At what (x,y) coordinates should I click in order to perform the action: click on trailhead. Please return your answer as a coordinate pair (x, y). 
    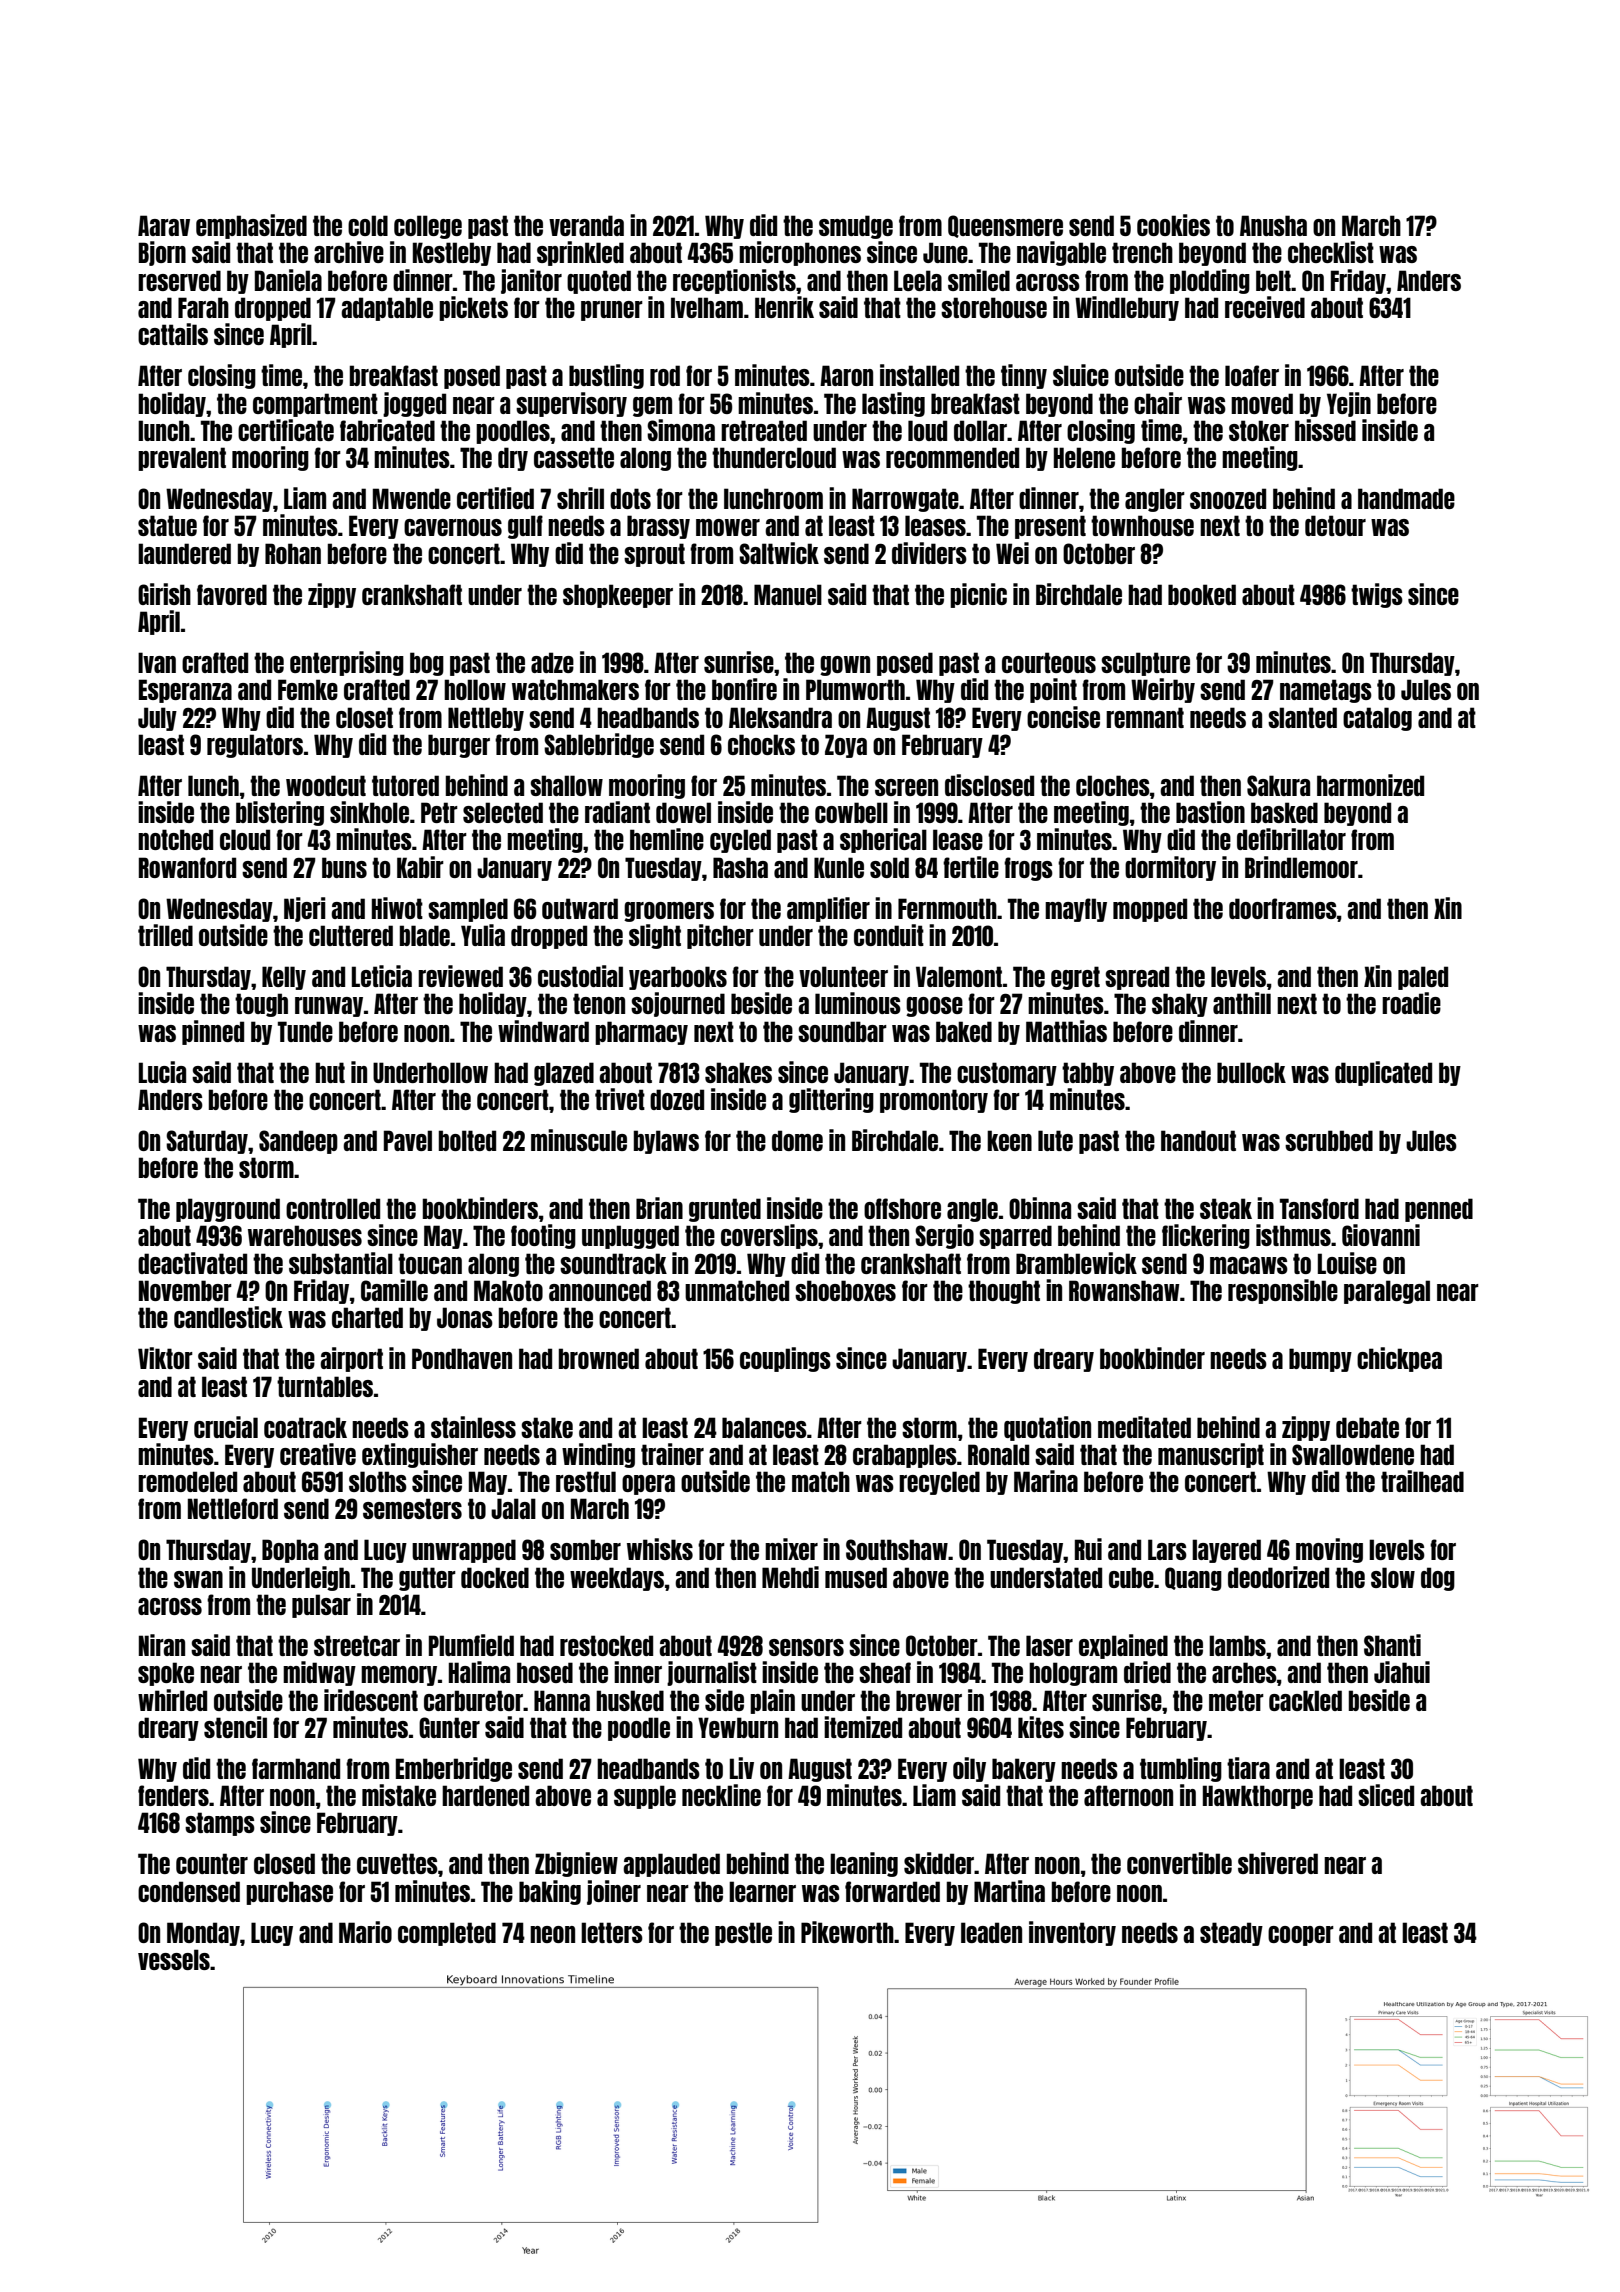
    Looking at the image, I should click on (1422, 1481).
